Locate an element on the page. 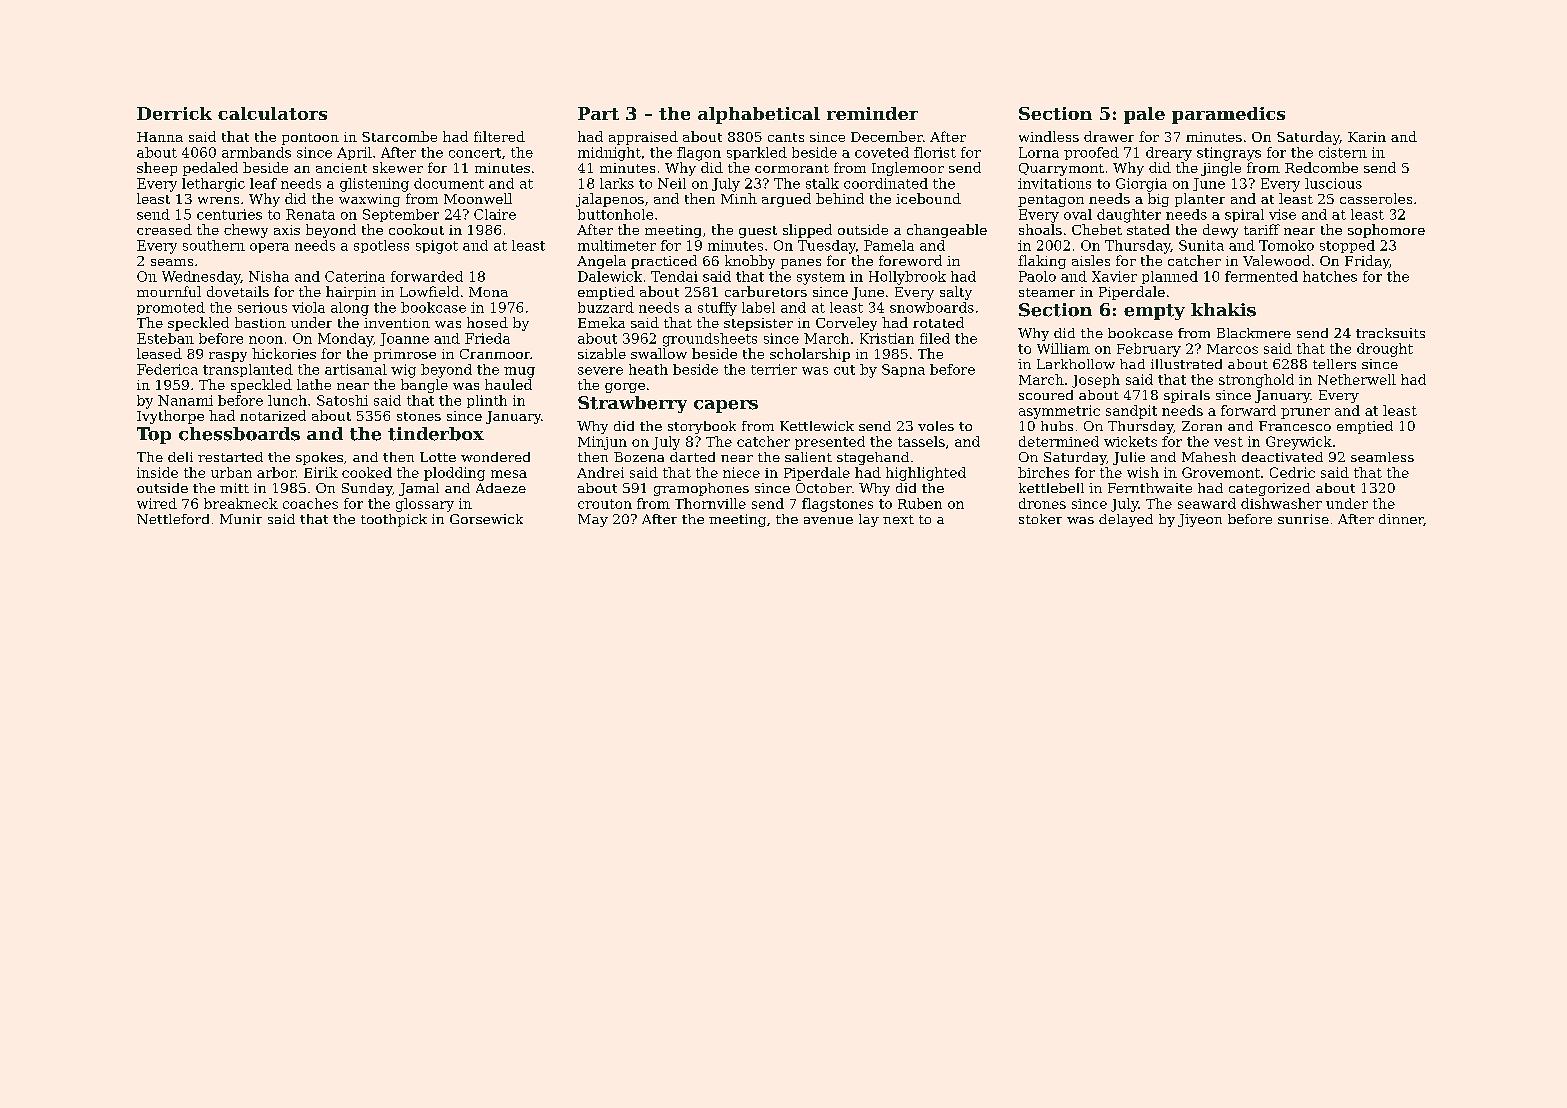 The height and width of the image is (1108, 1567). panes is located at coordinates (801, 264).
